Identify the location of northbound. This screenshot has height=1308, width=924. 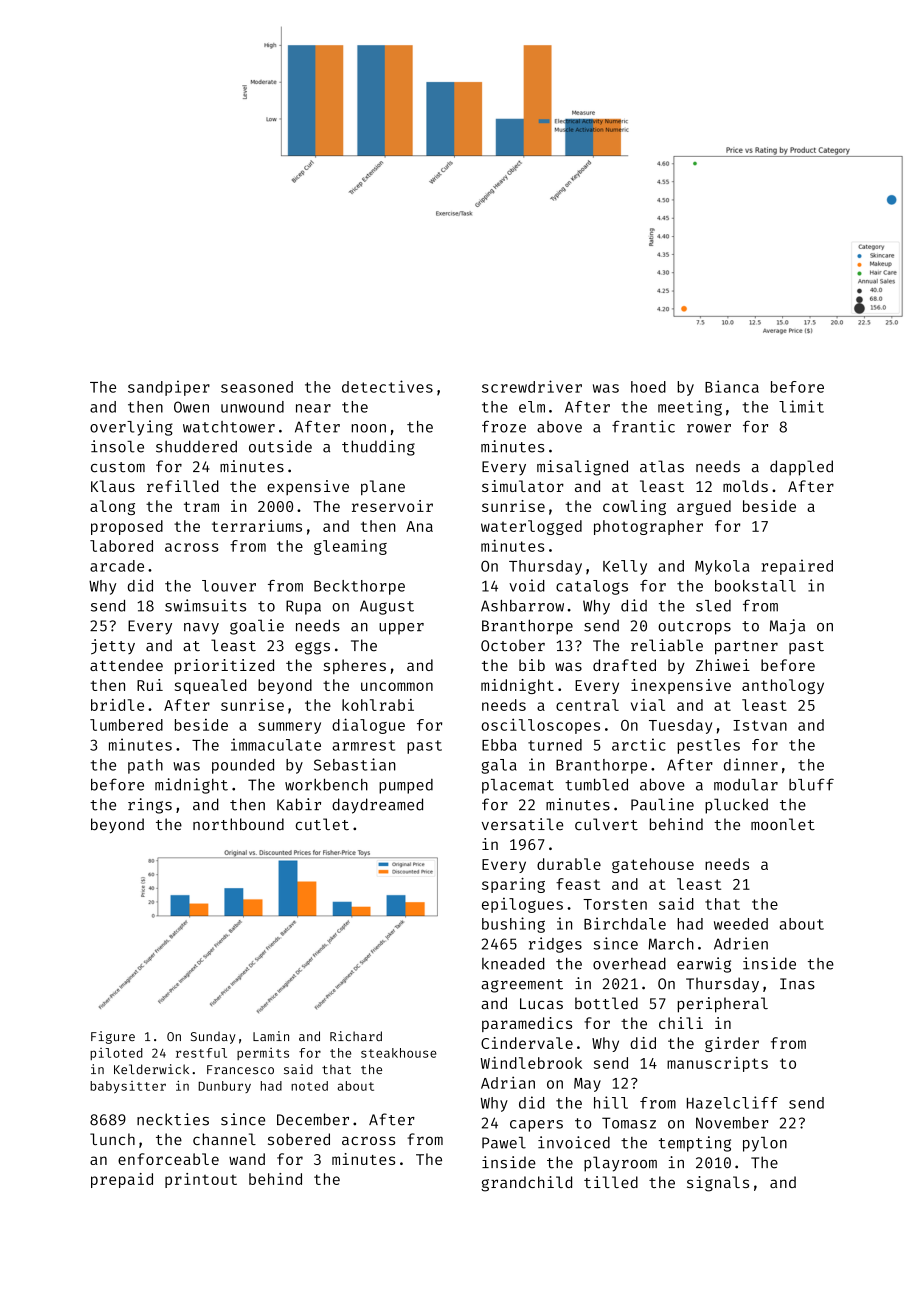
(238, 824).
